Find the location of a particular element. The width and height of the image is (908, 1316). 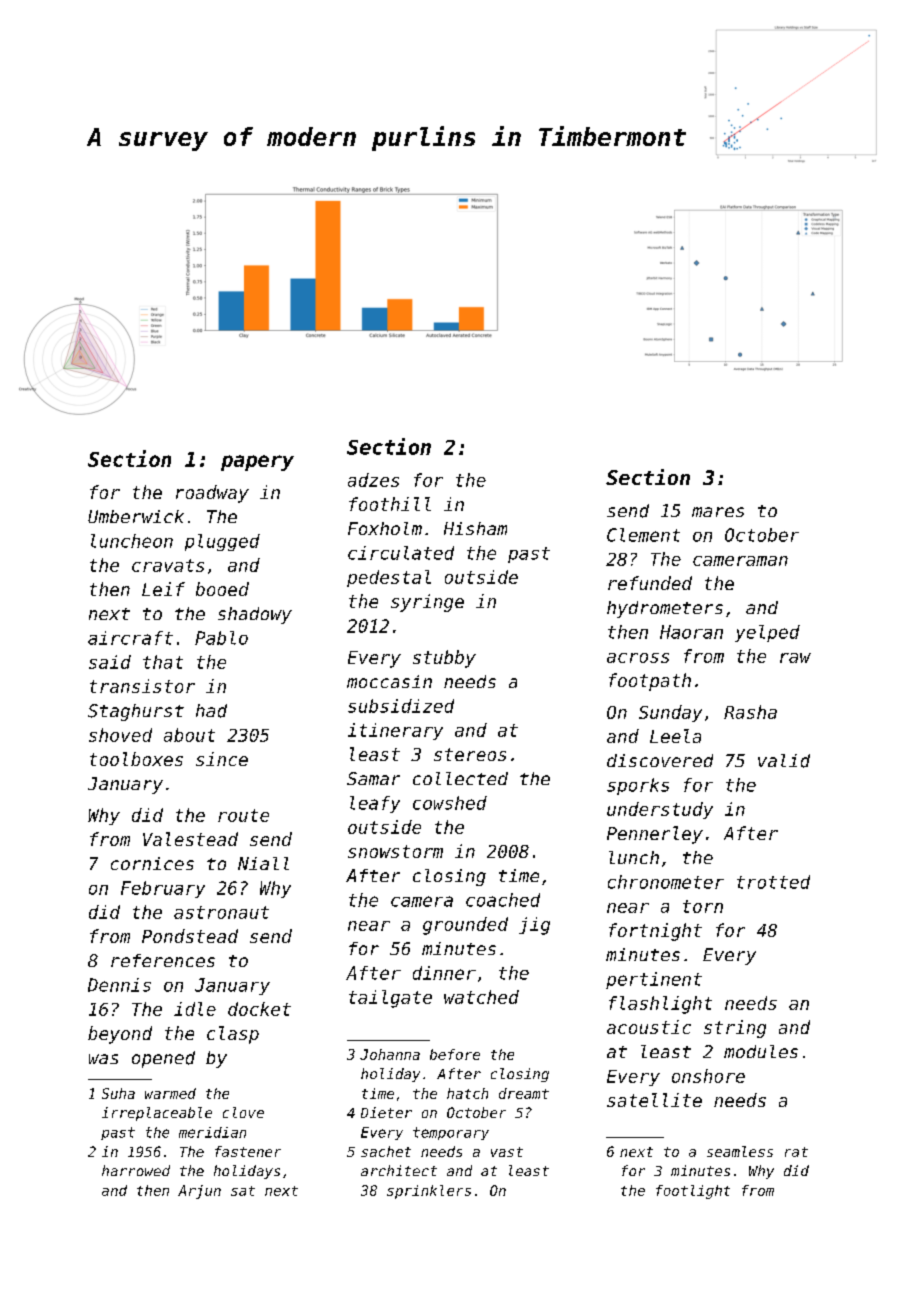

yelped is located at coordinates (767, 633).
